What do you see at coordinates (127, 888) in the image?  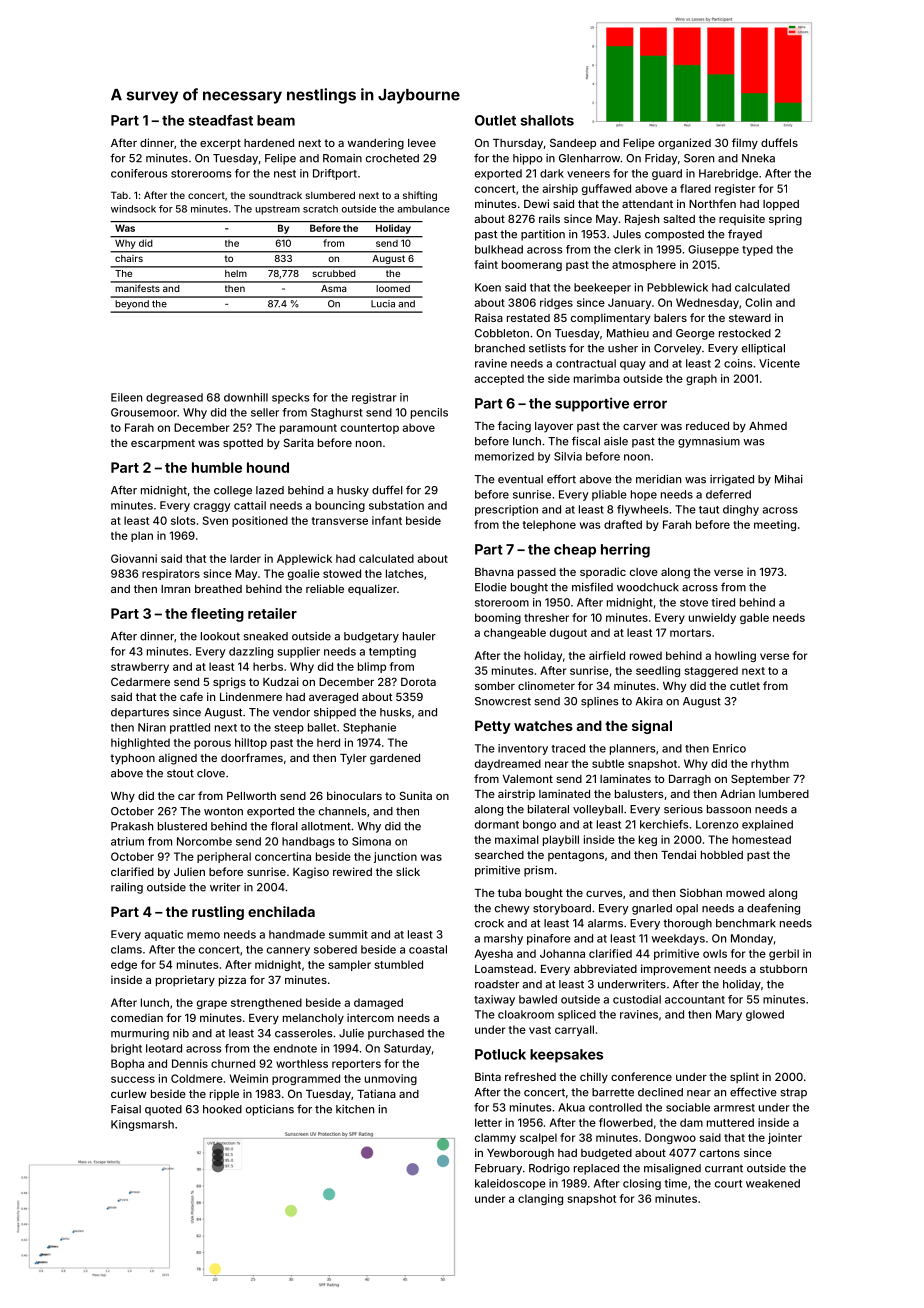 I see `railing` at bounding box center [127, 888].
